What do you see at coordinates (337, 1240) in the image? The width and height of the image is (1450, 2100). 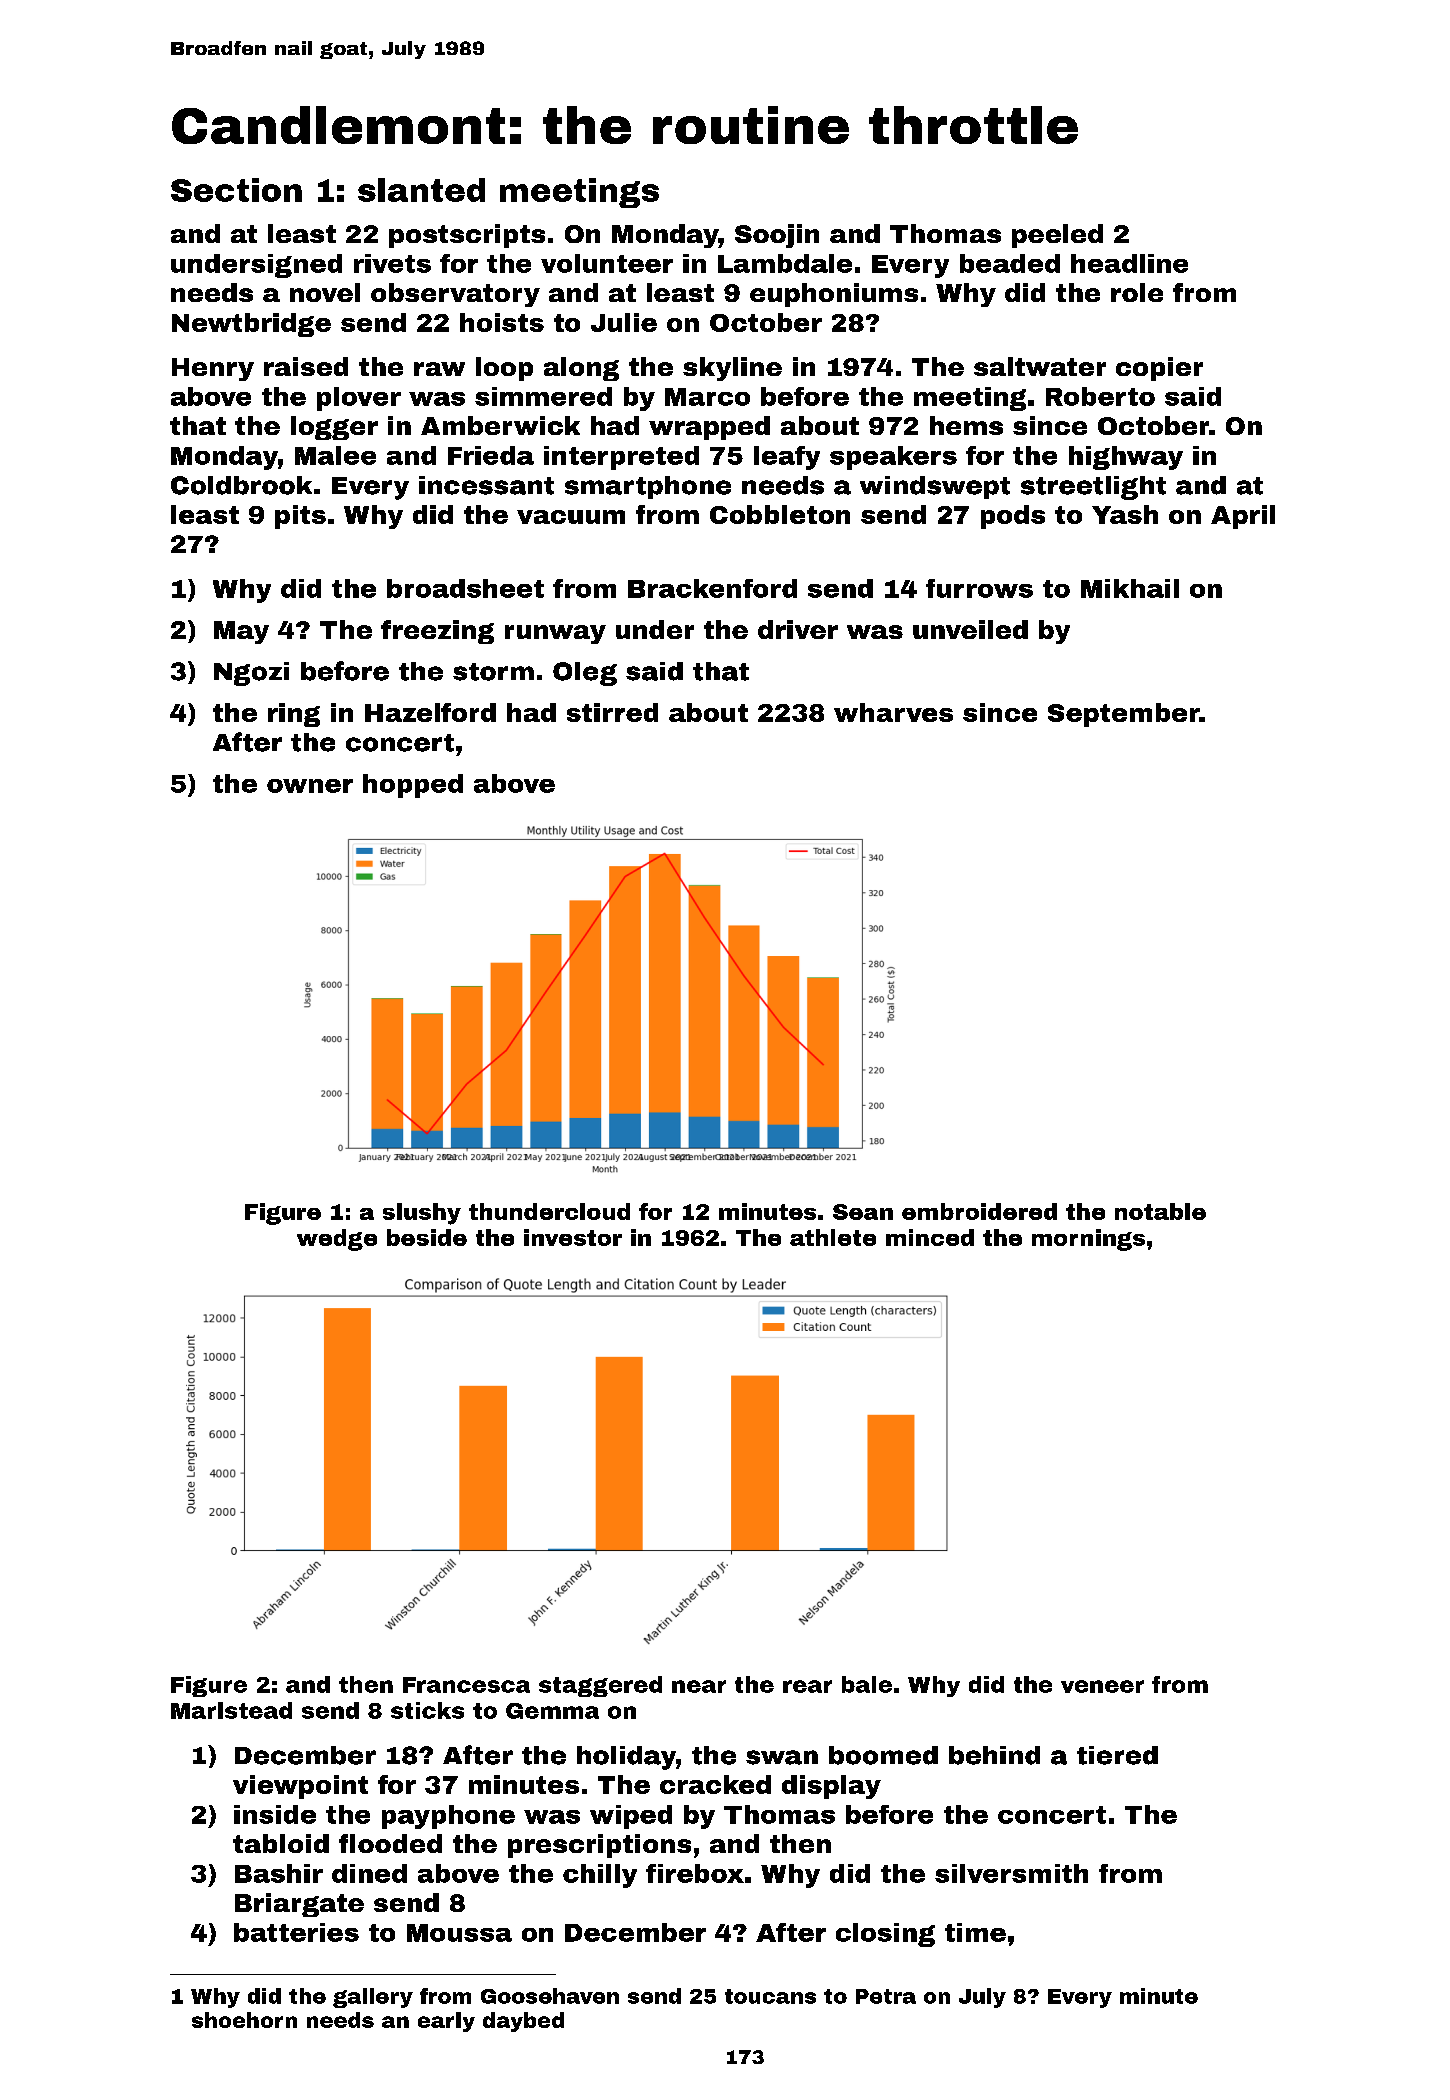 I see `wedge` at bounding box center [337, 1240].
